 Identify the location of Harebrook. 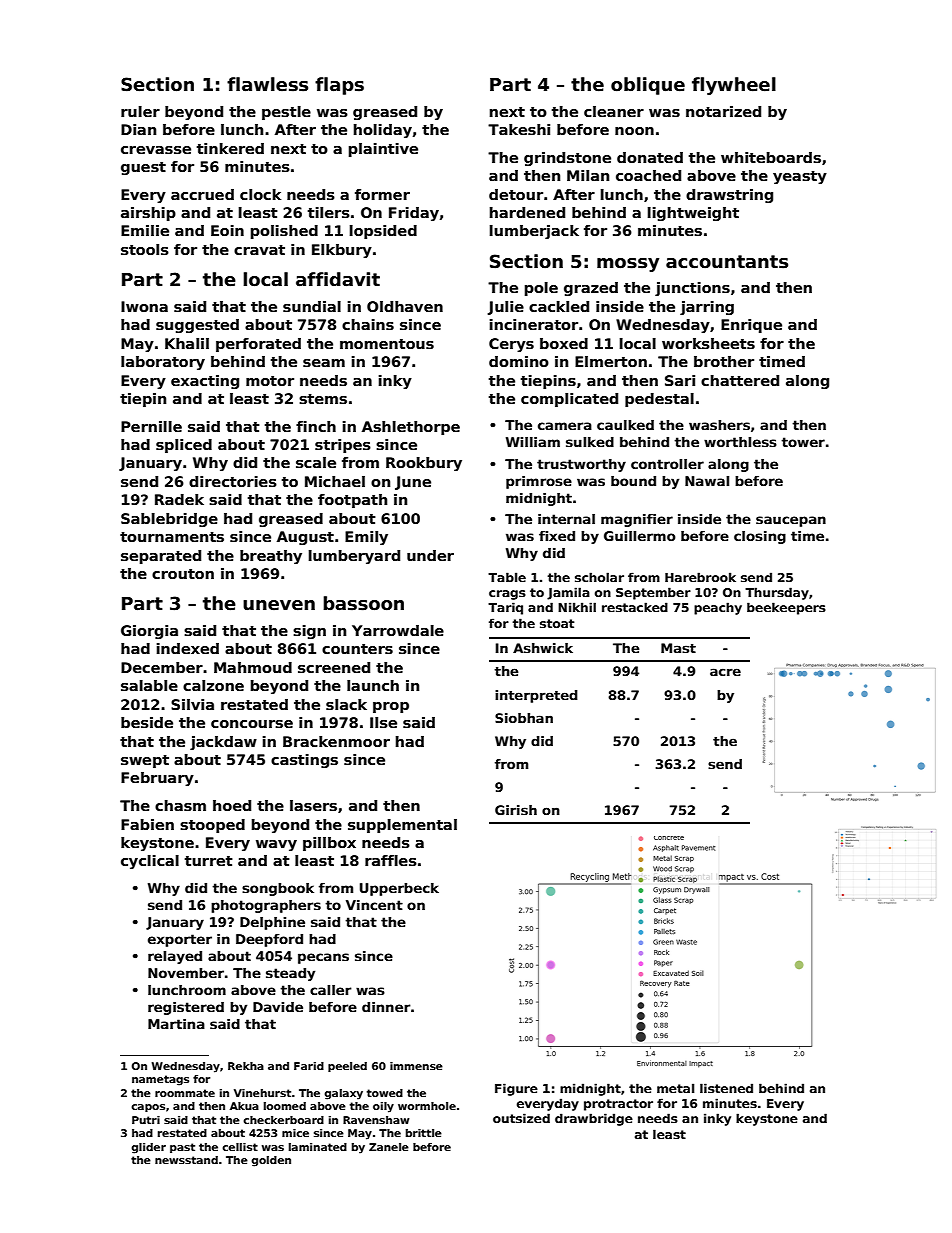
(700, 577).
